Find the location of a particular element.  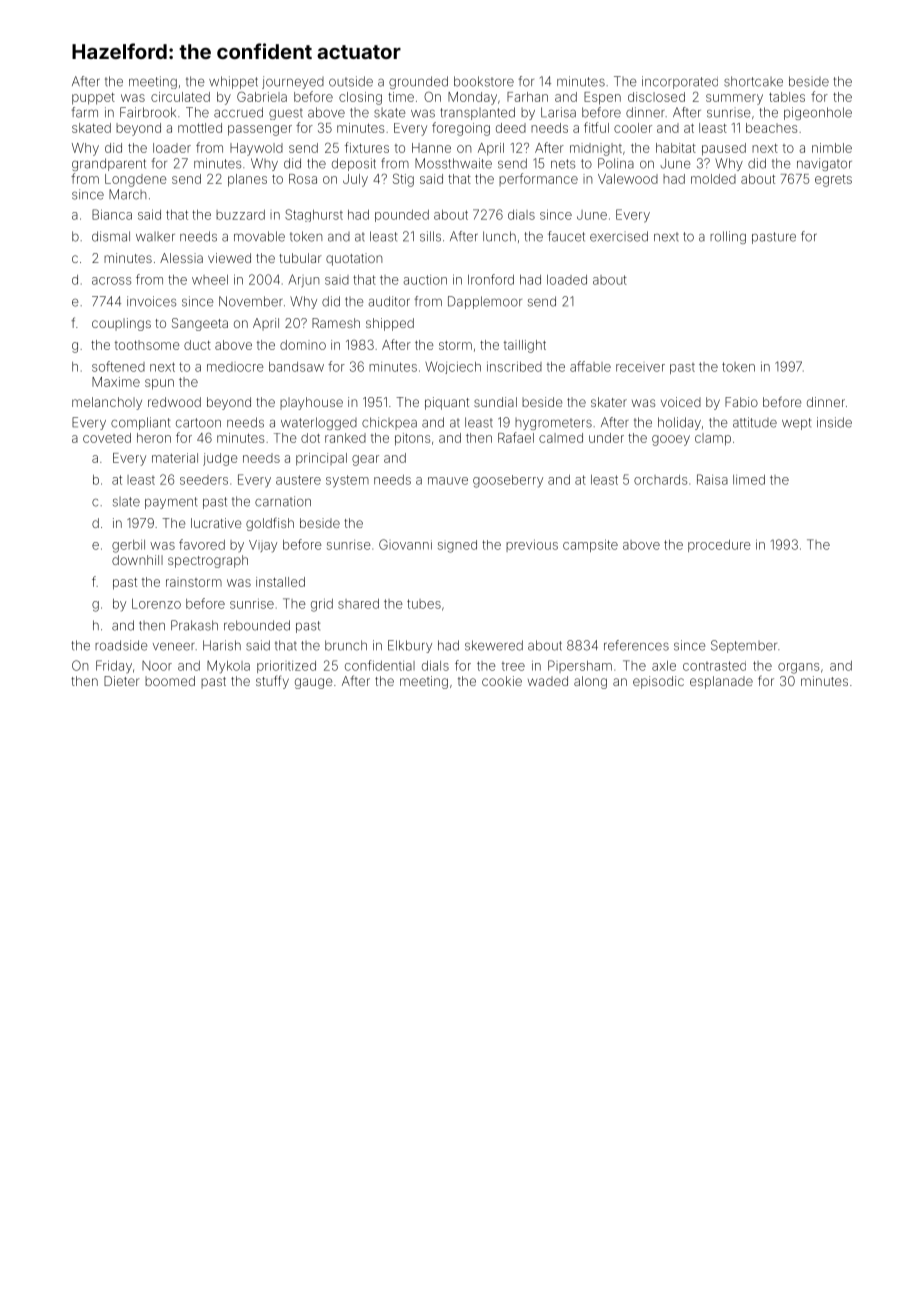

receiver is located at coordinates (640, 368).
